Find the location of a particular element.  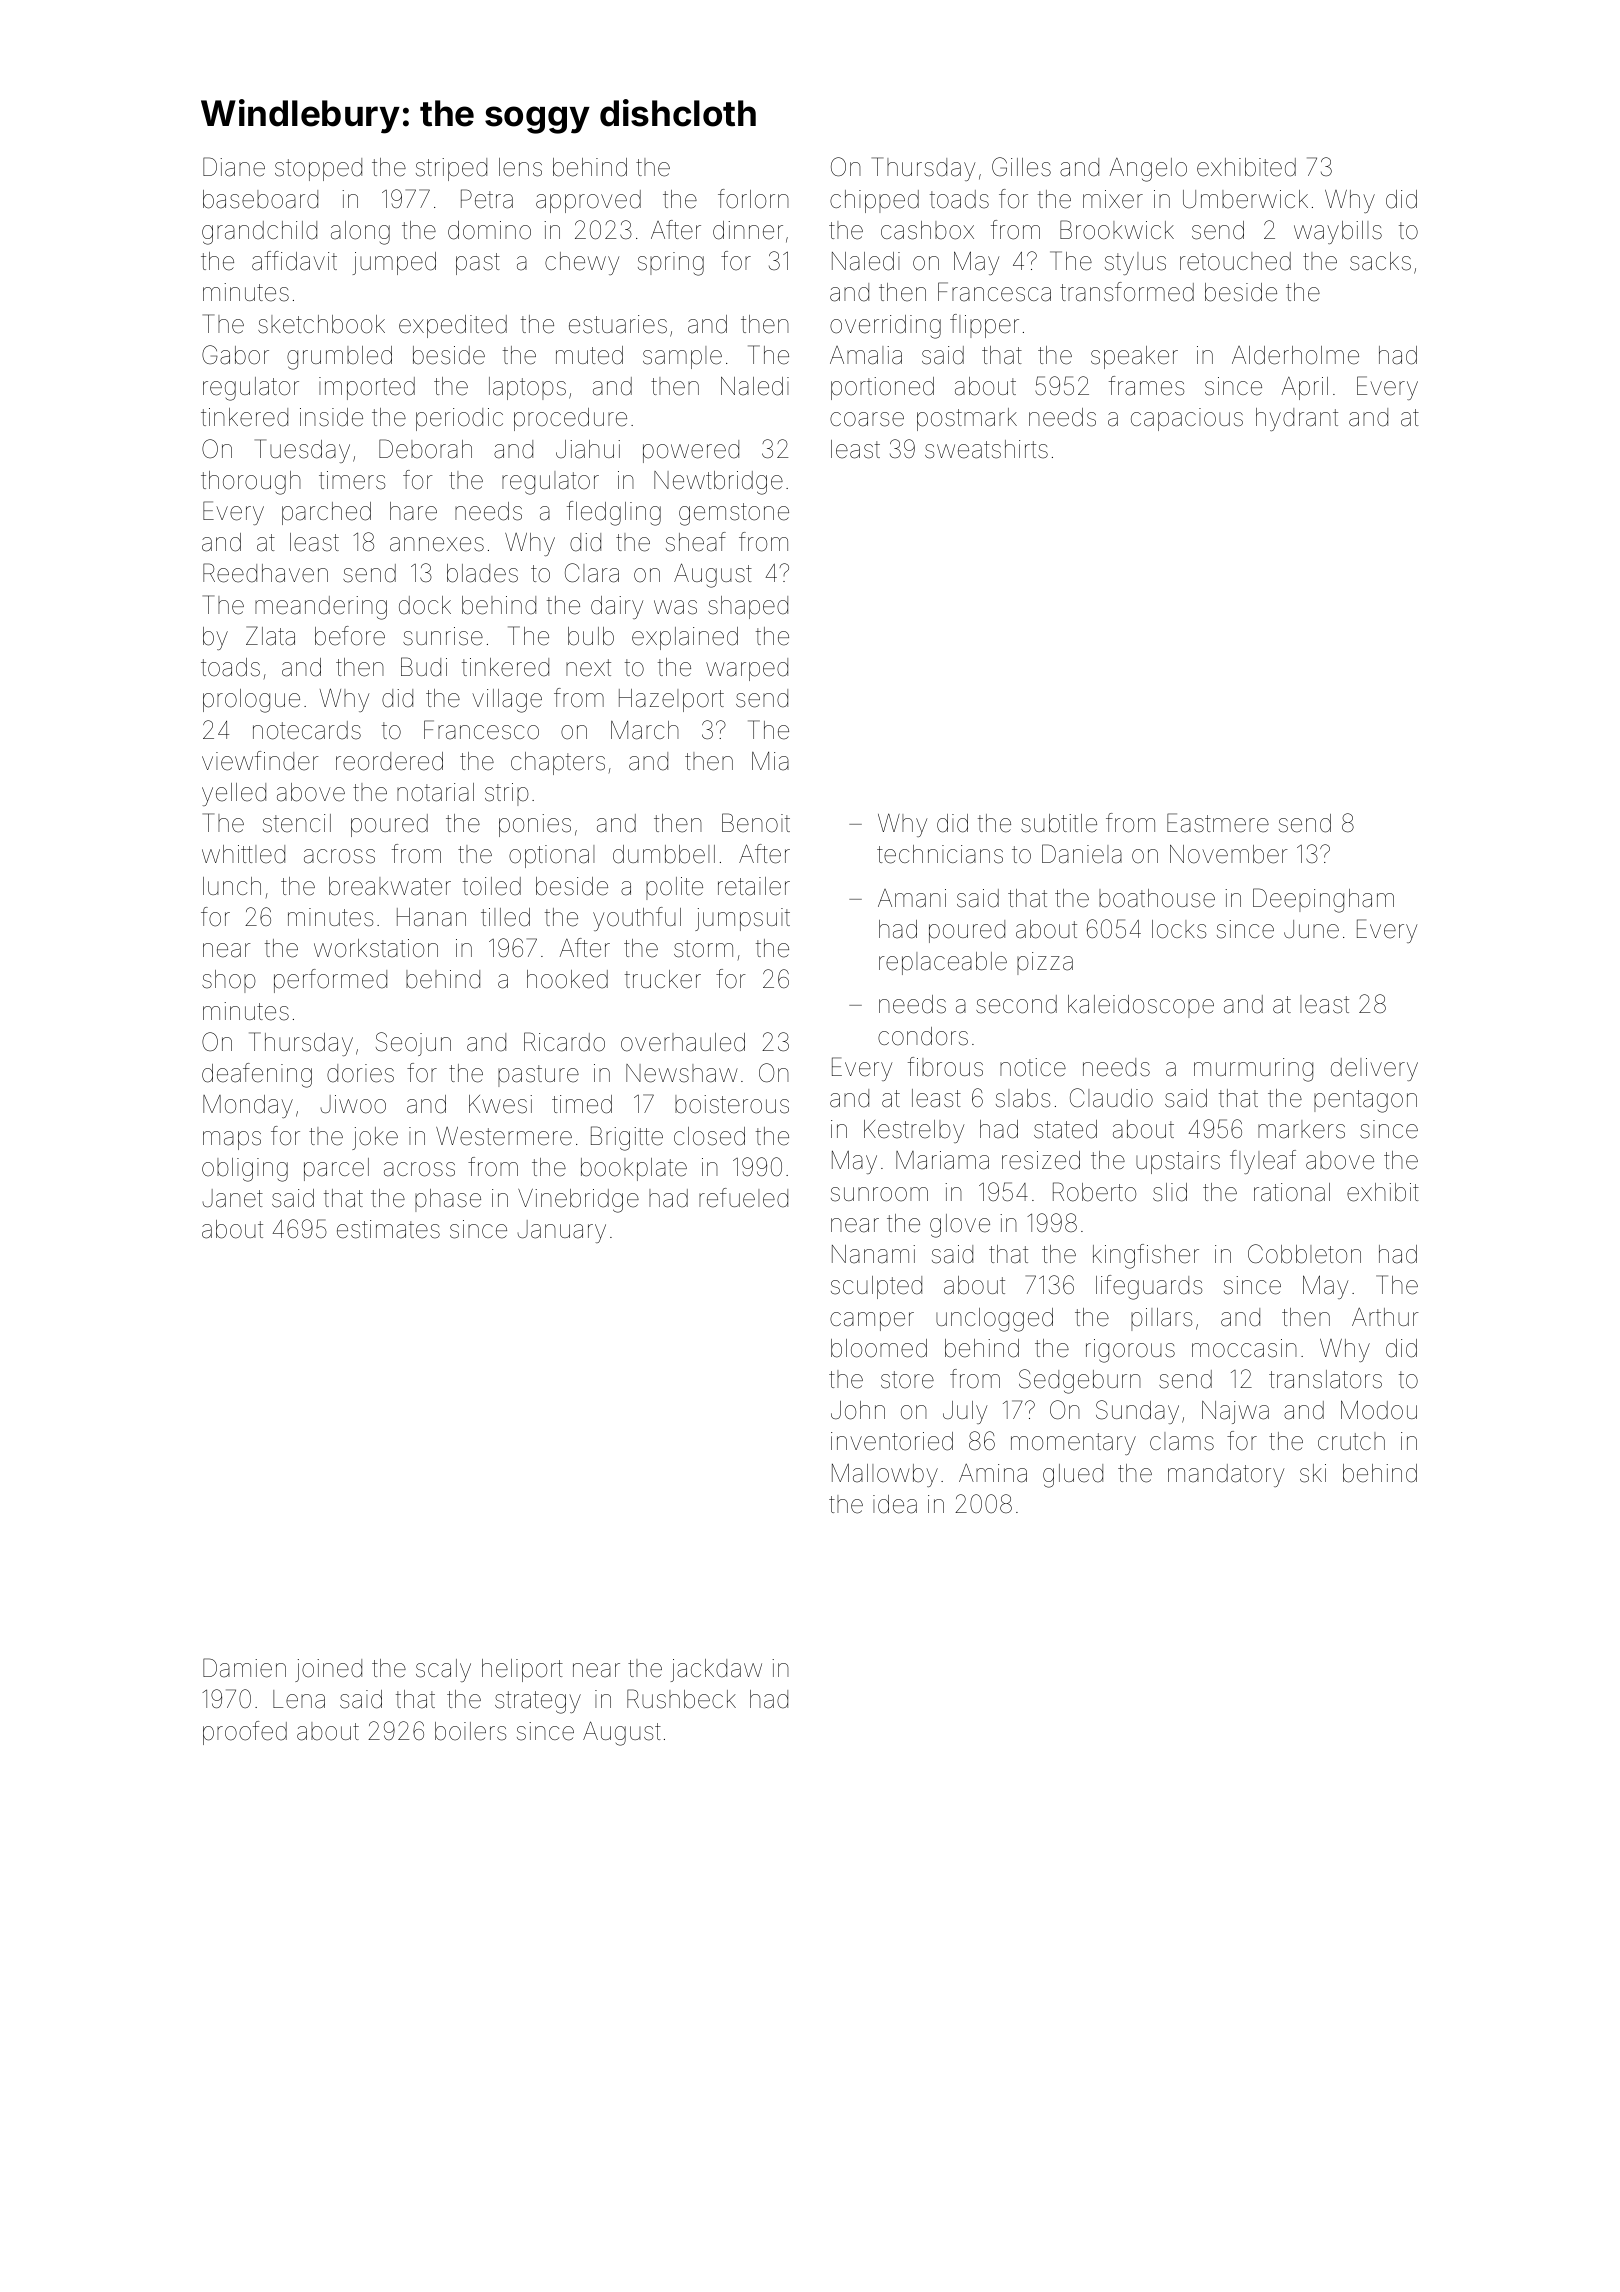

joined is located at coordinates (328, 1670).
